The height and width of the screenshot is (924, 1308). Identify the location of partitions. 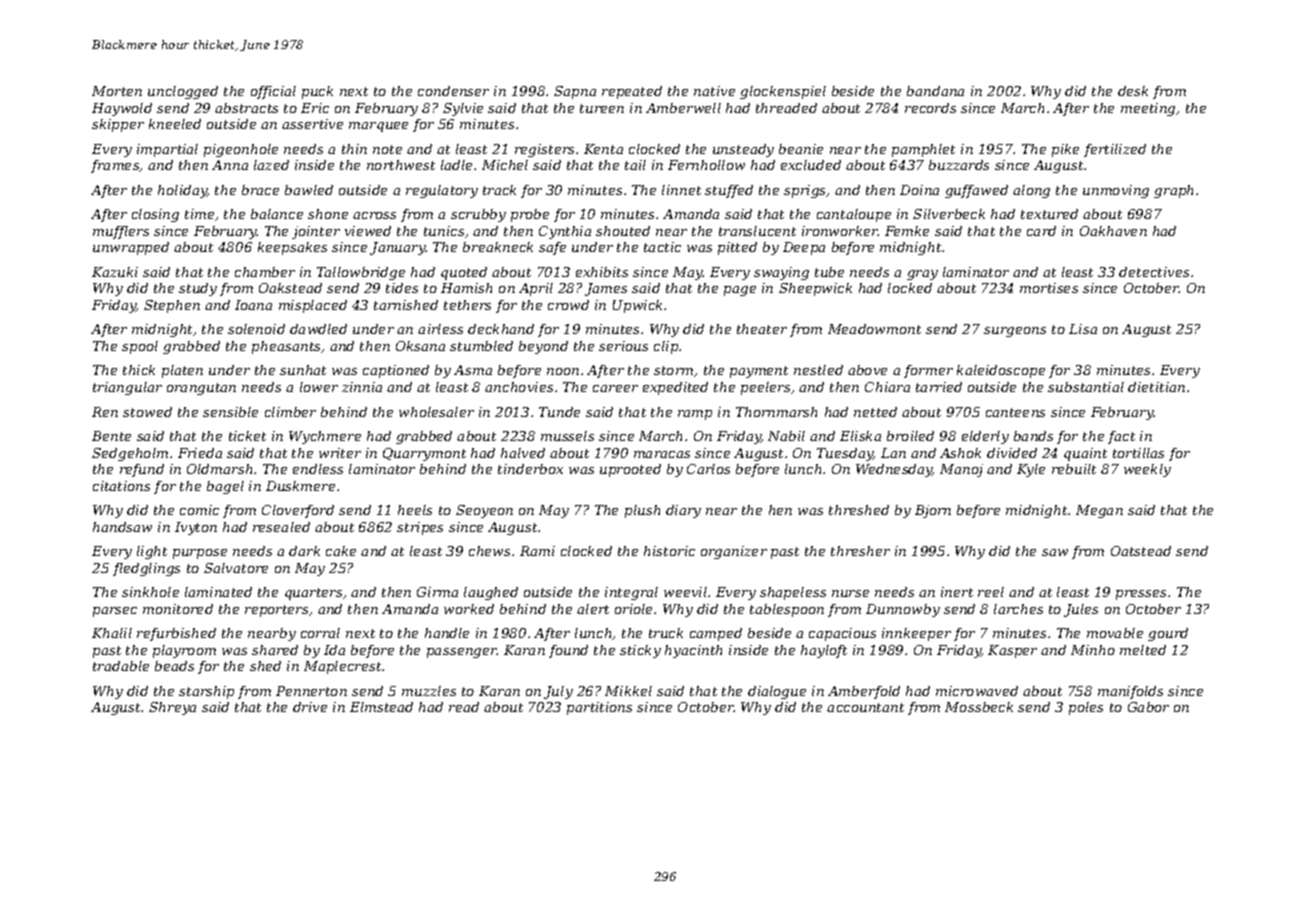
(599, 708).
